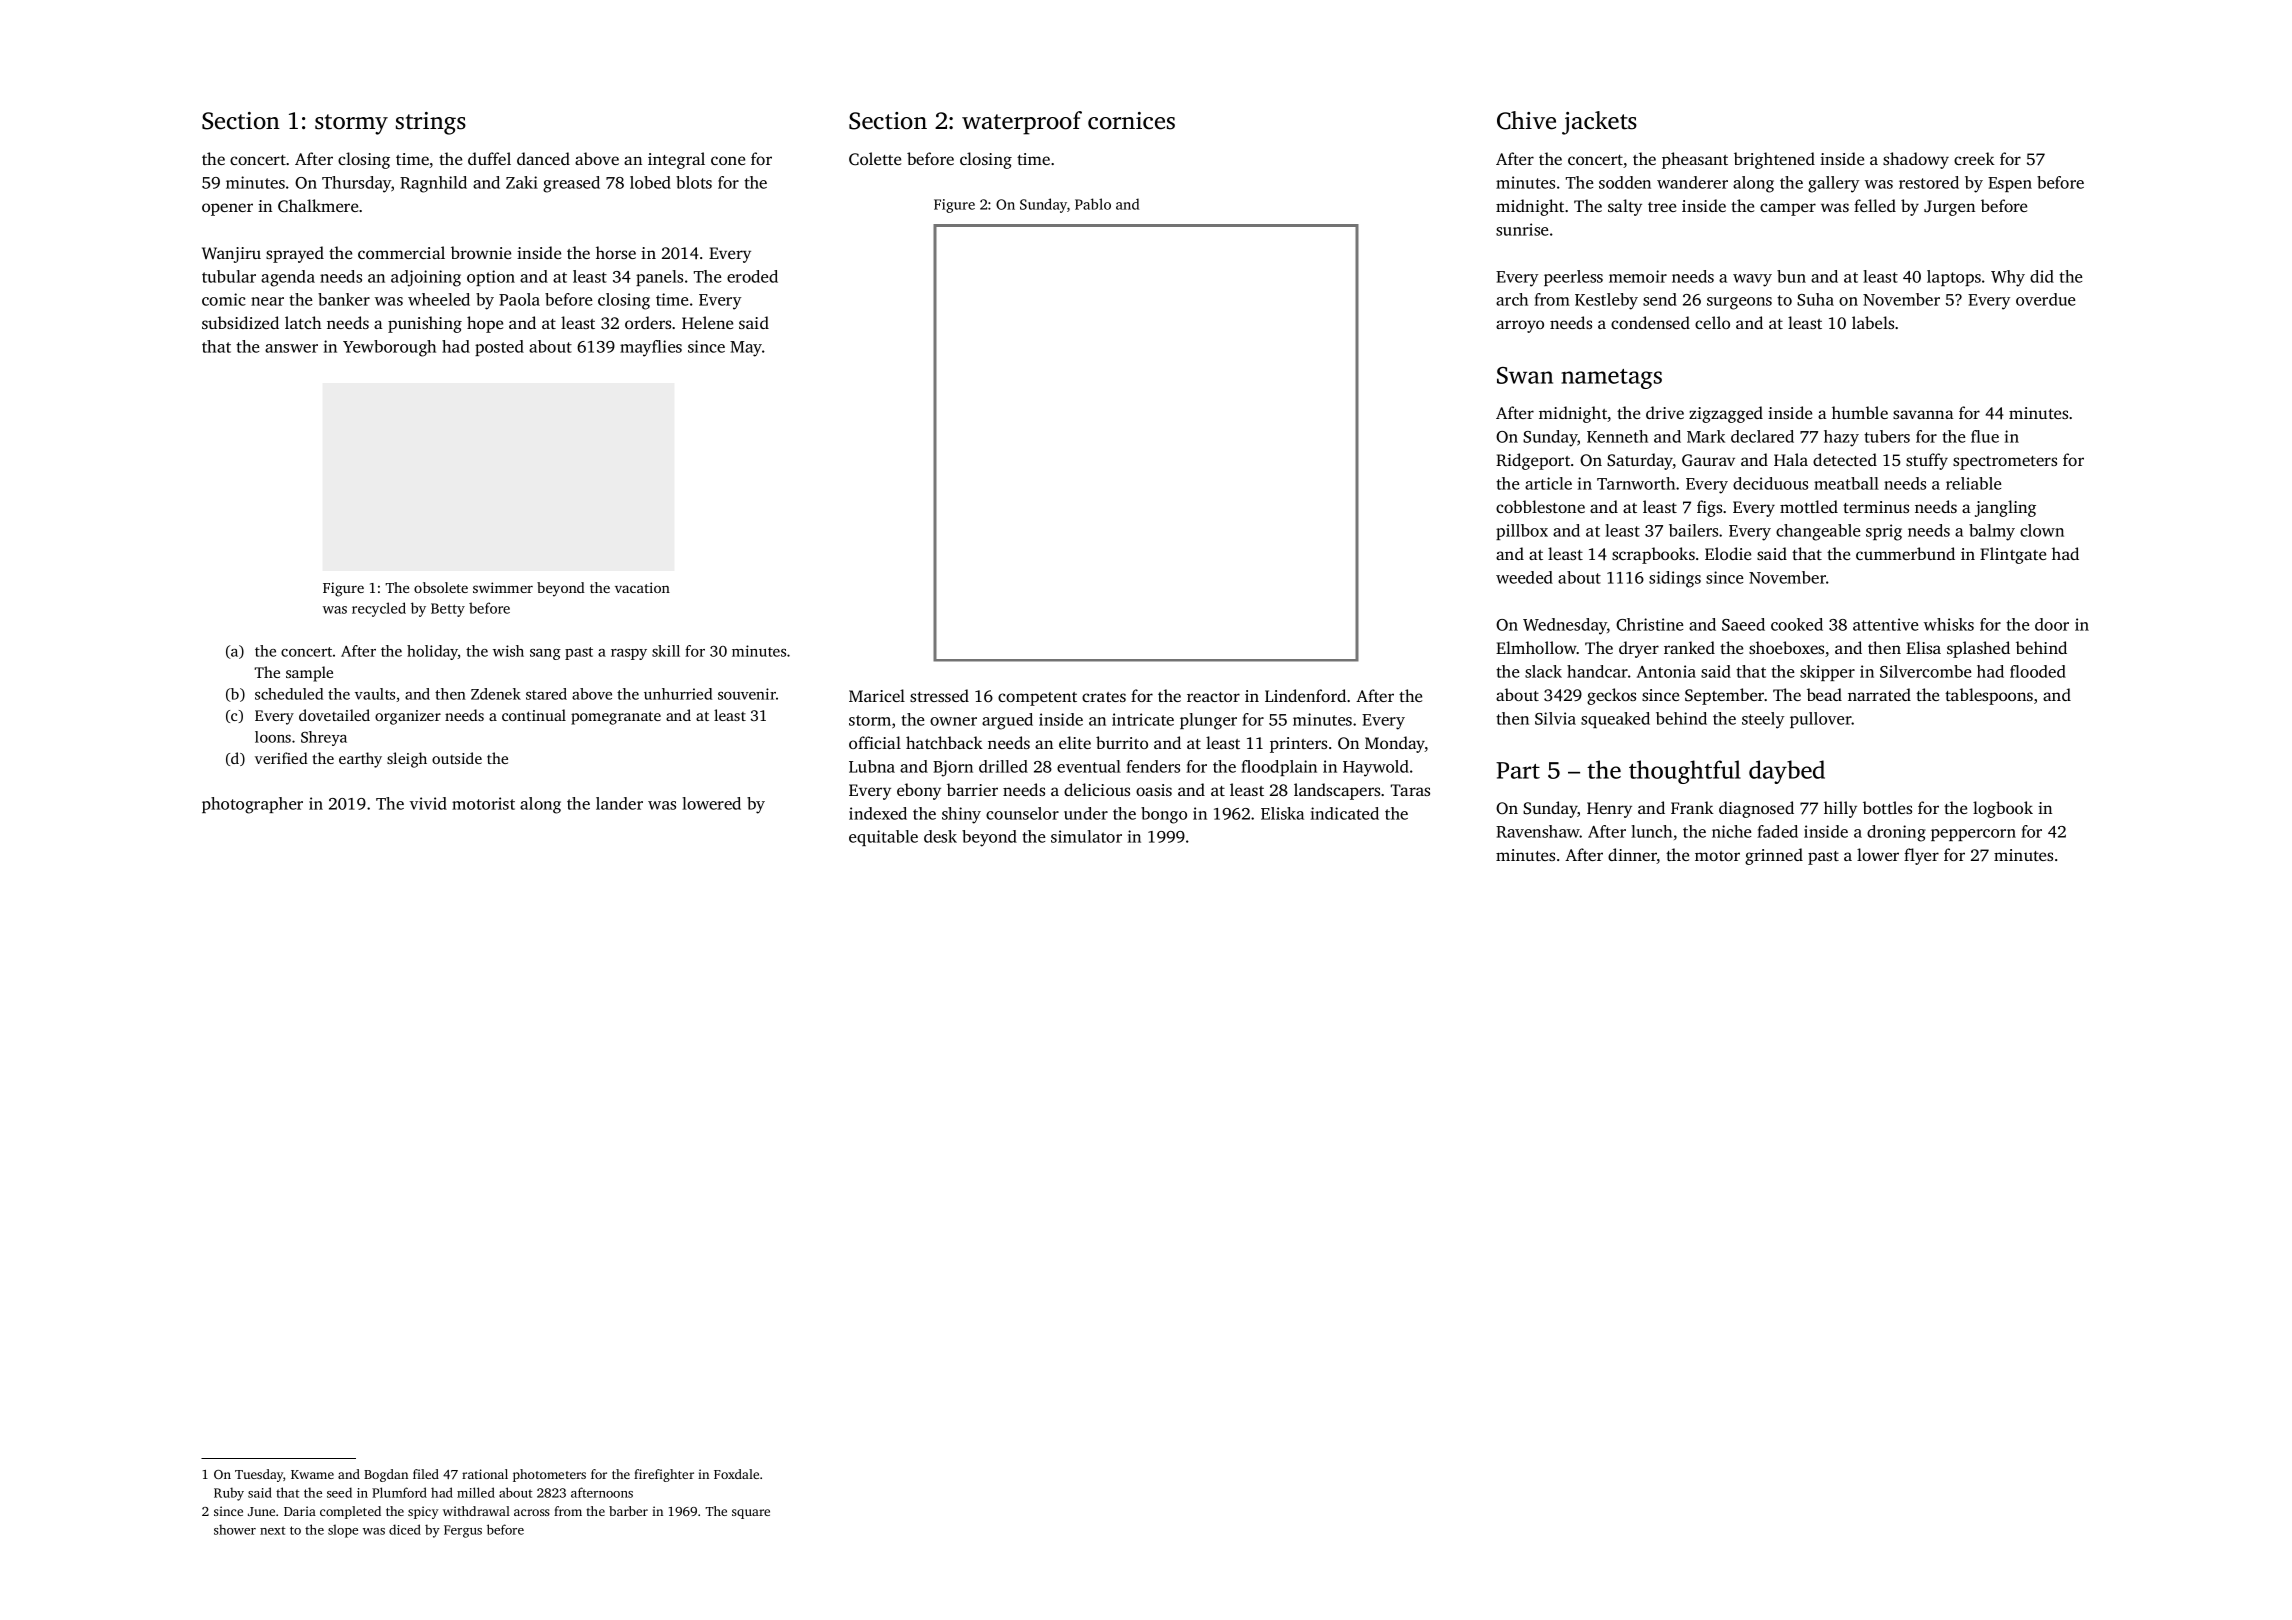  Describe the element at coordinates (291, 348) in the screenshot. I see `answer` at that location.
